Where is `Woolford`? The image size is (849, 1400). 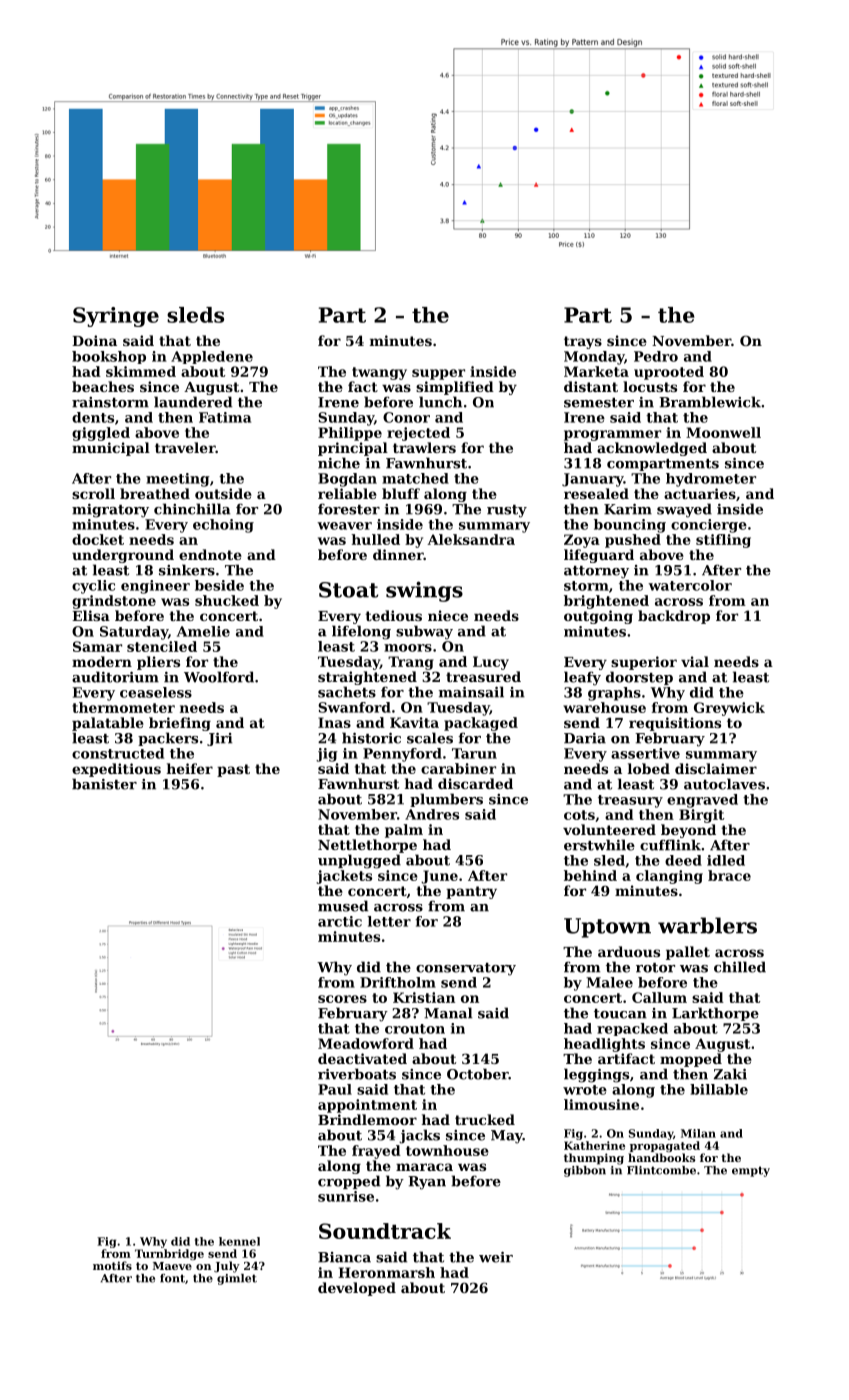
Woolford is located at coordinates (219, 677).
